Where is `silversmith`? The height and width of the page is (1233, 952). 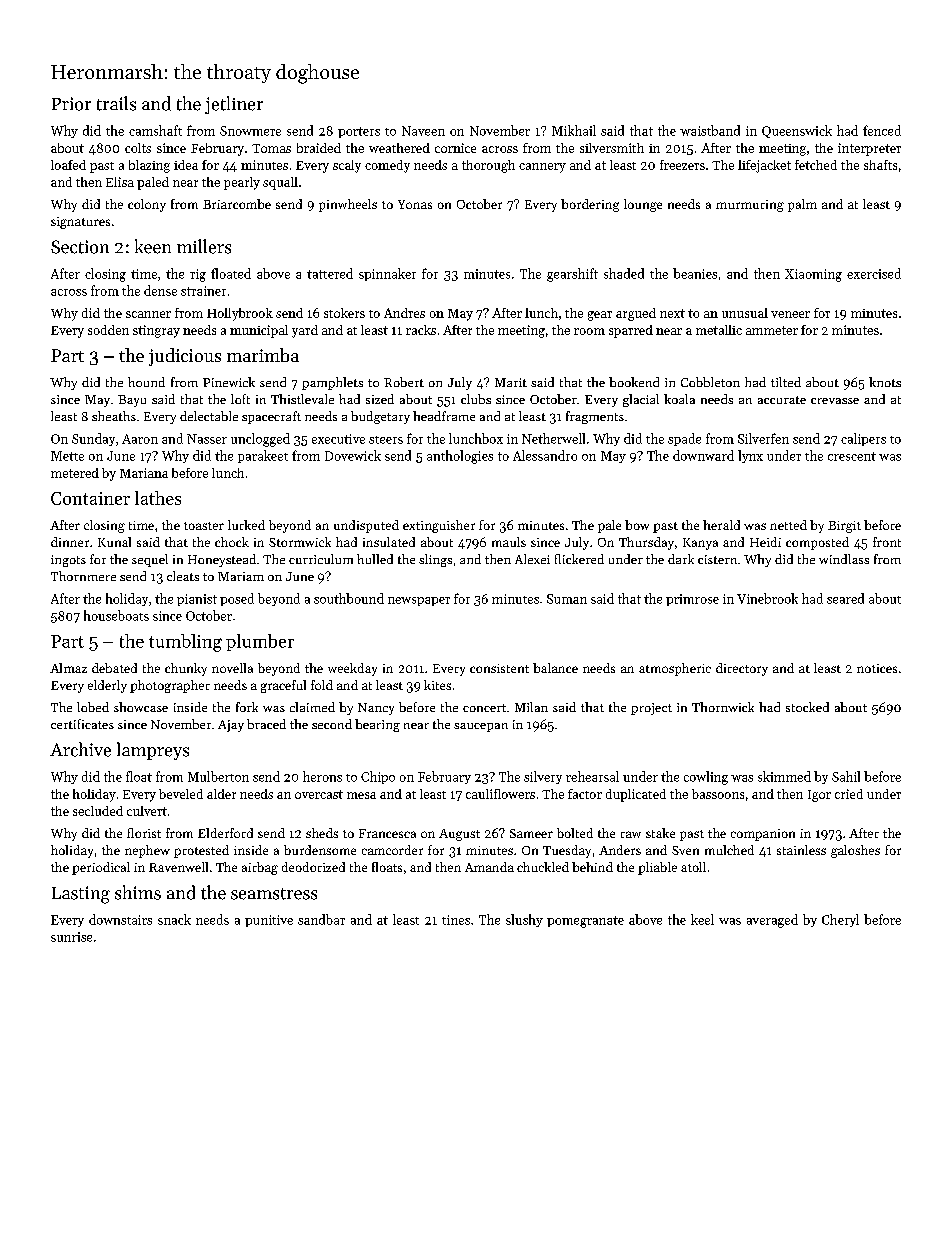
silversmith is located at coordinates (612, 148).
